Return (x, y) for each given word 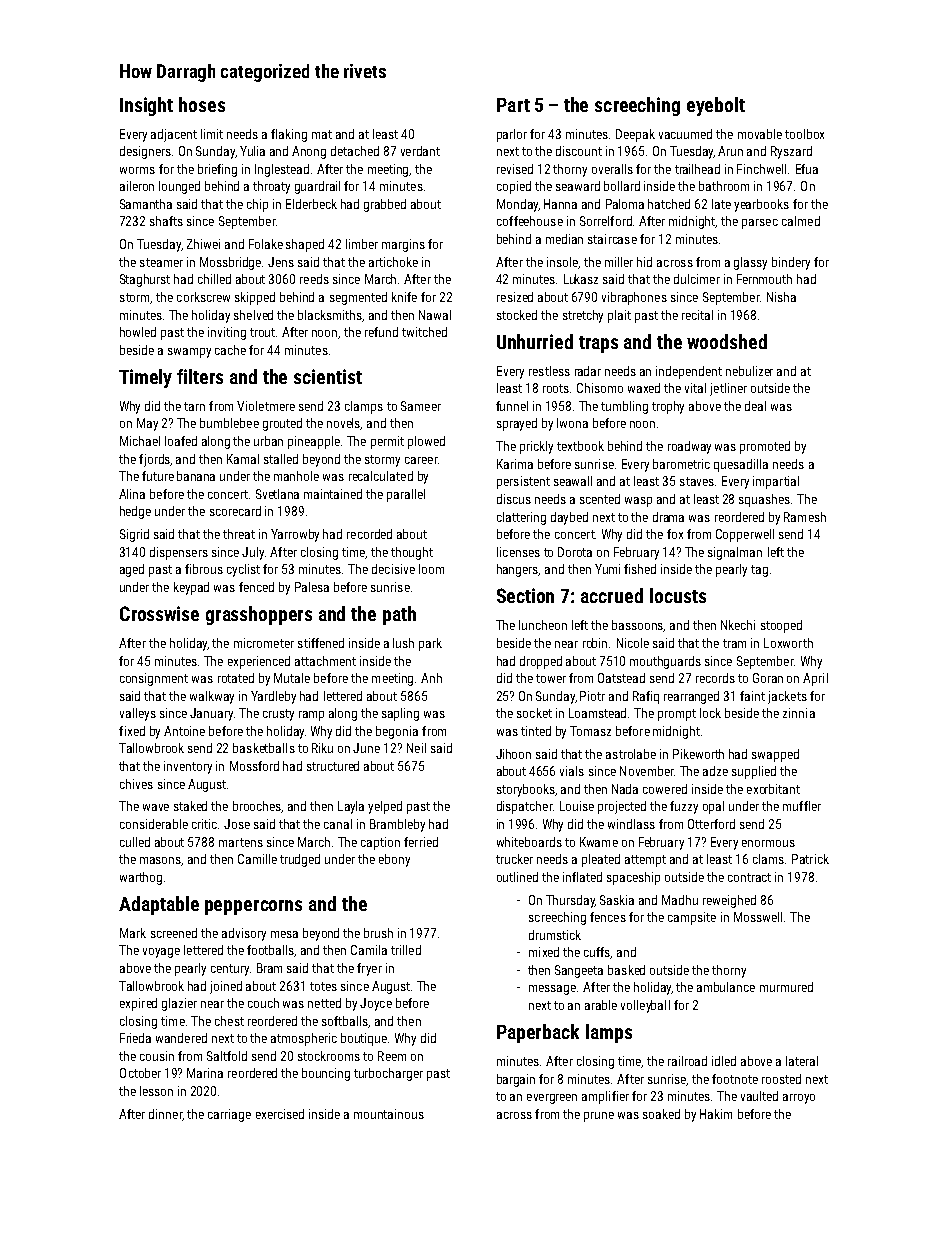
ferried (421, 842)
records (715, 678)
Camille (257, 859)
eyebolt (716, 106)
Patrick (810, 859)
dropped (541, 662)
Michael (140, 441)
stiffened (321, 643)
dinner (165, 1114)
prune (599, 1117)
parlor (512, 135)
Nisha (781, 297)
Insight (146, 106)
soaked (661, 1114)
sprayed (517, 424)
